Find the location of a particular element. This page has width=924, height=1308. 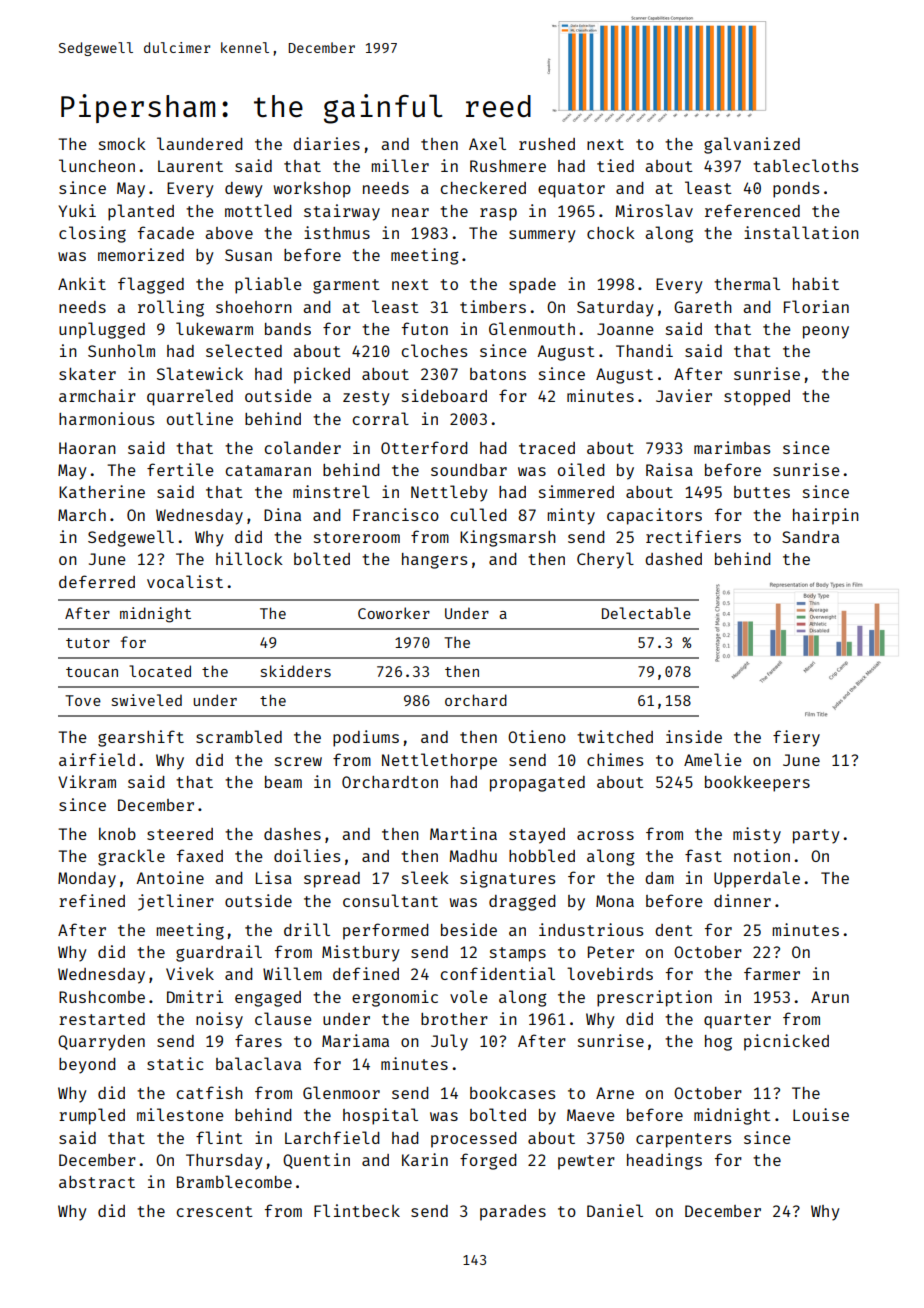

dam is located at coordinates (659, 878).
